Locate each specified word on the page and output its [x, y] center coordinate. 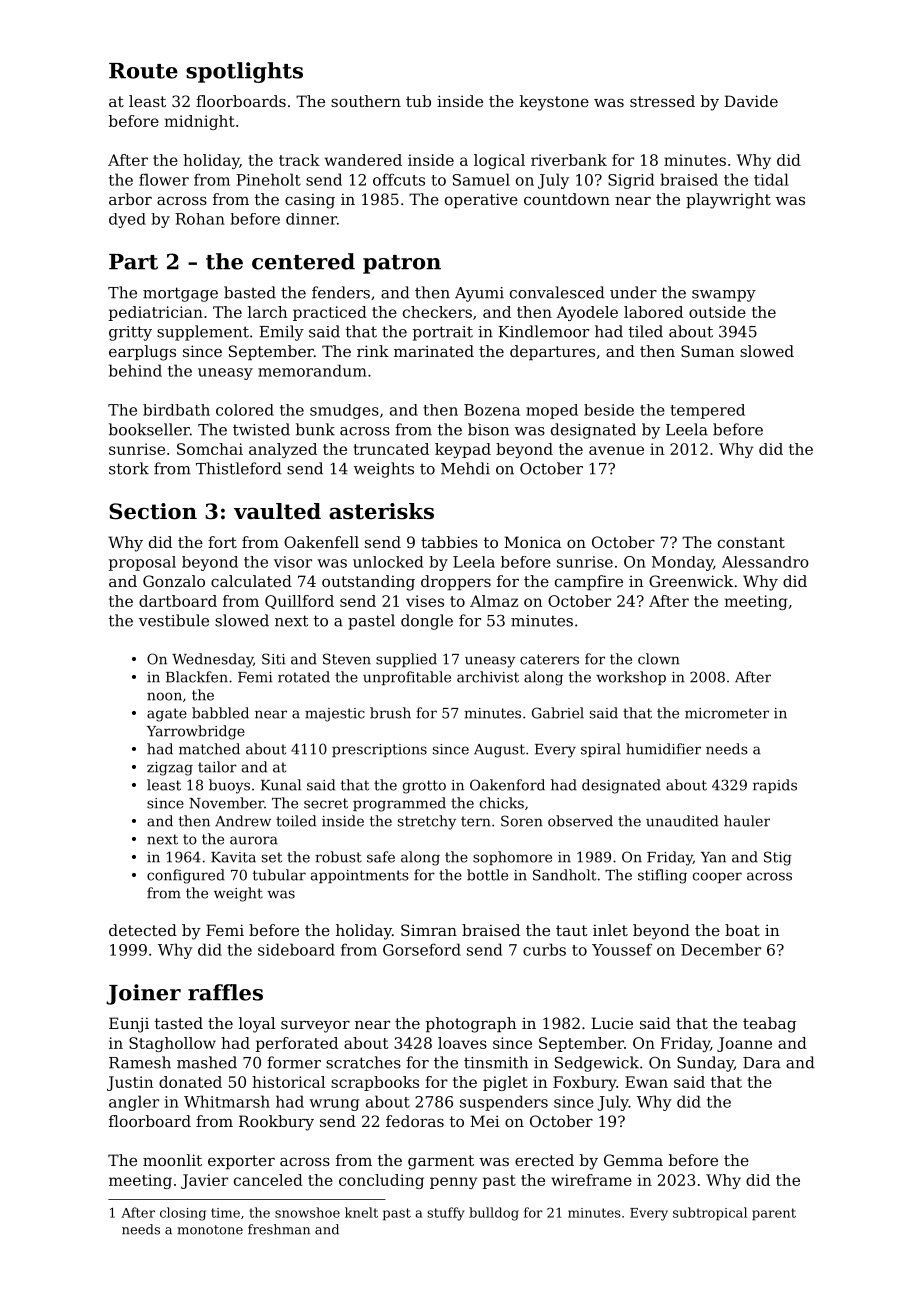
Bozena [492, 410]
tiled [646, 331]
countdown [567, 199]
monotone [210, 1230]
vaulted [277, 511]
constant [751, 542]
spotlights [244, 72]
